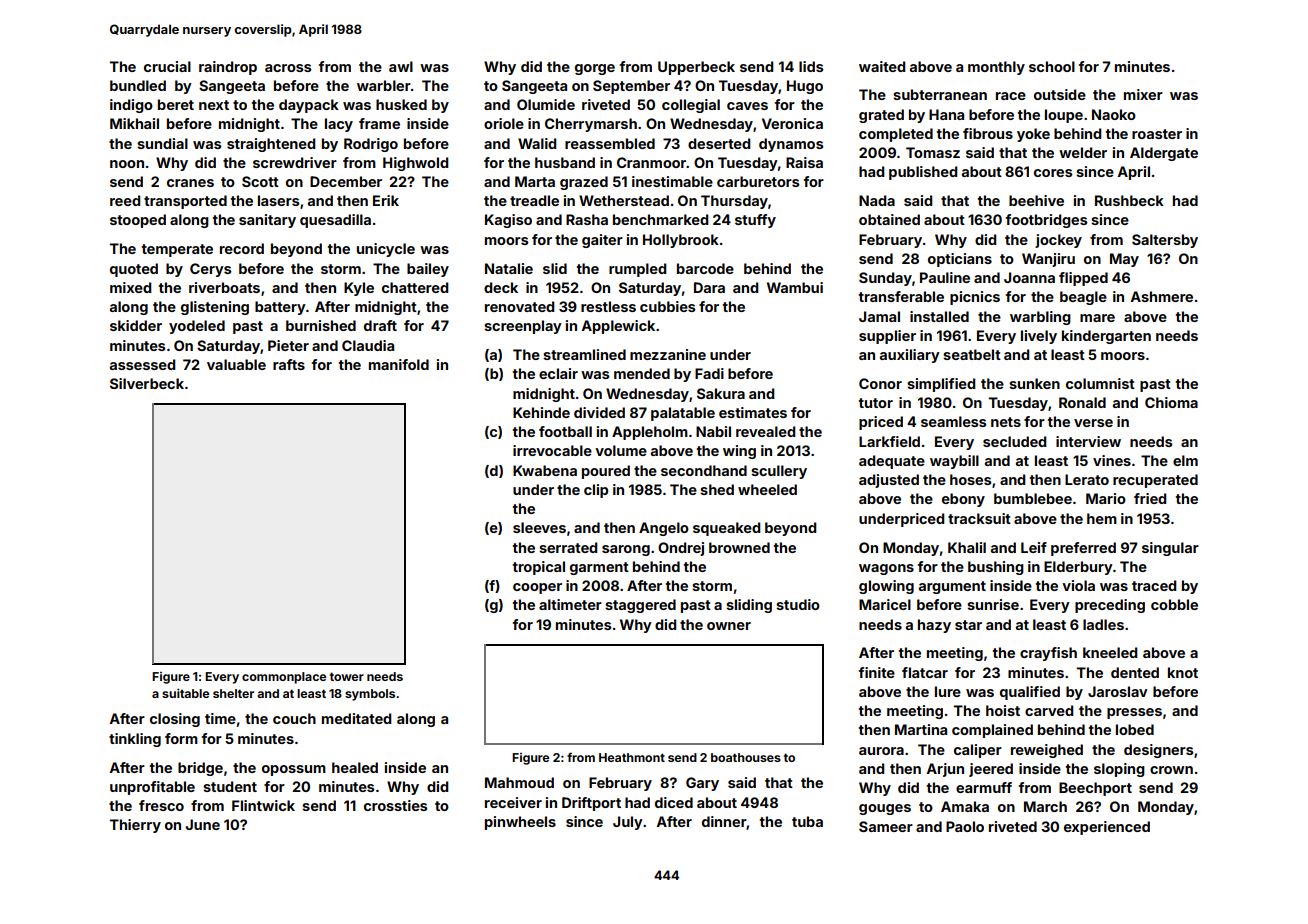  What do you see at coordinates (267, 221) in the page?
I see `sanitary` at bounding box center [267, 221].
